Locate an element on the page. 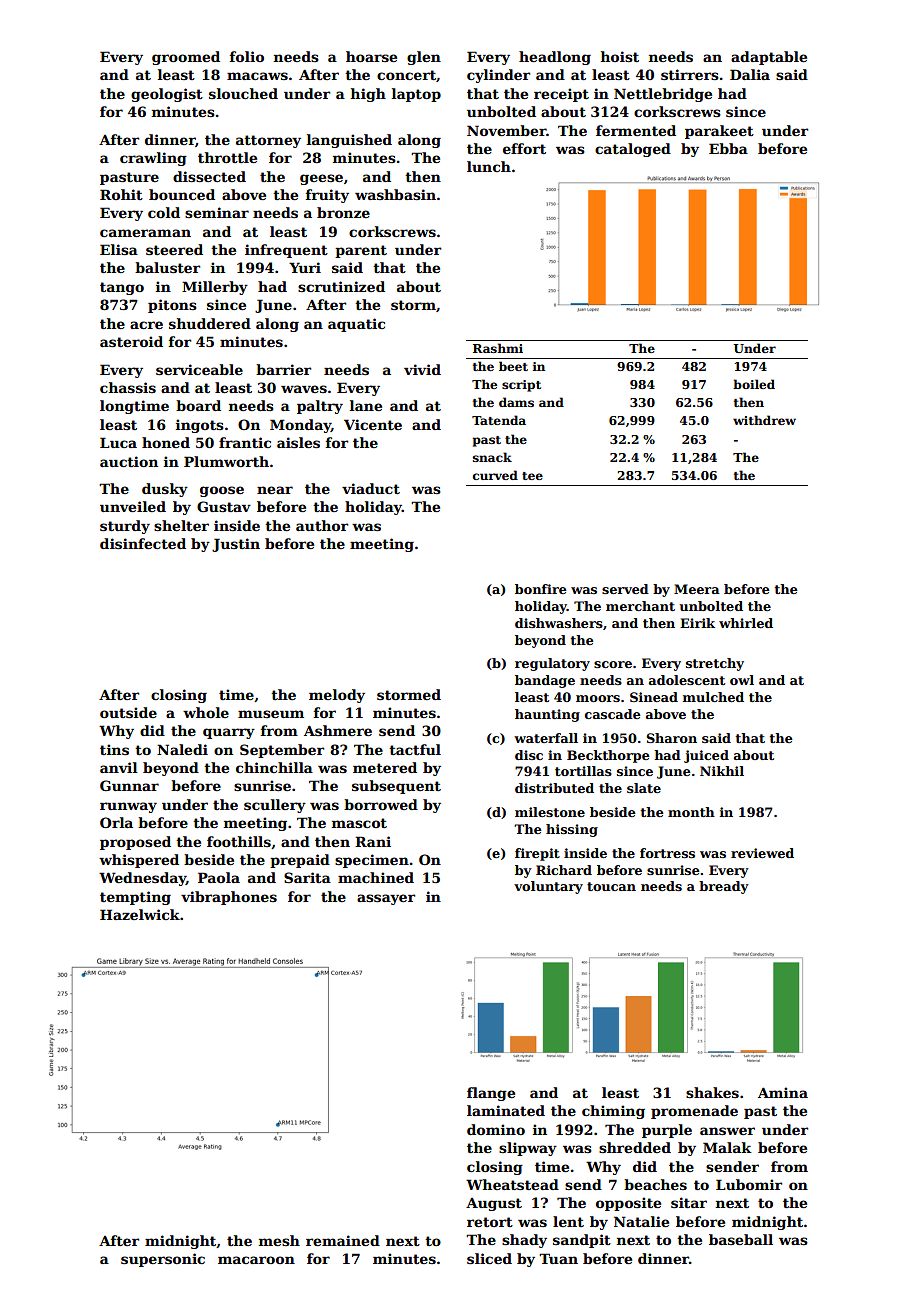 This image has width=908, height=1316. bready is located at coordinates (724, 887).
